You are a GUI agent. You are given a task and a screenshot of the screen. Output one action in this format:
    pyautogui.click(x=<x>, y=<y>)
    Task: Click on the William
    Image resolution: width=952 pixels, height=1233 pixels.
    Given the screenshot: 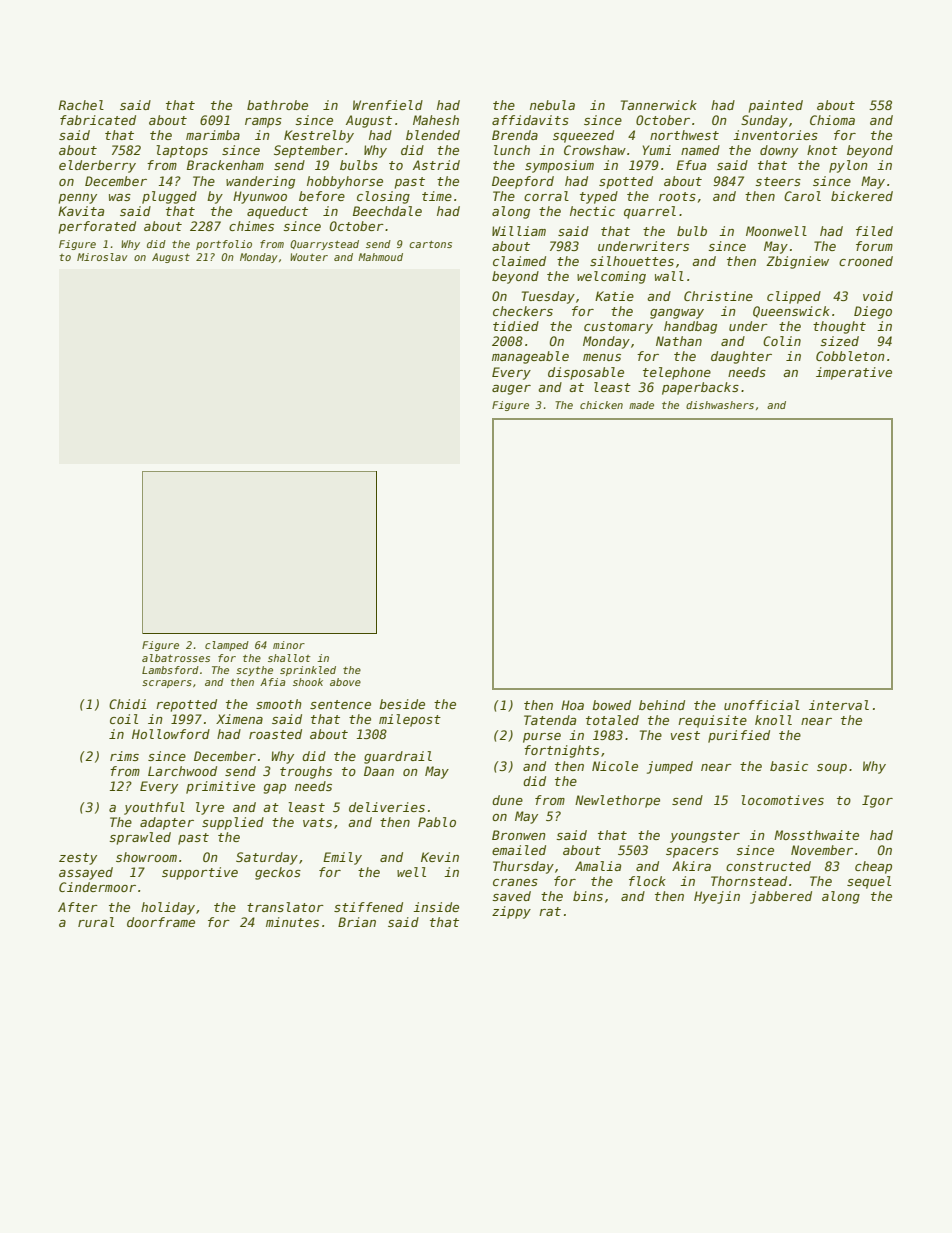 What is the action you would take?
    pyautogui.click(x=519, y=231)
